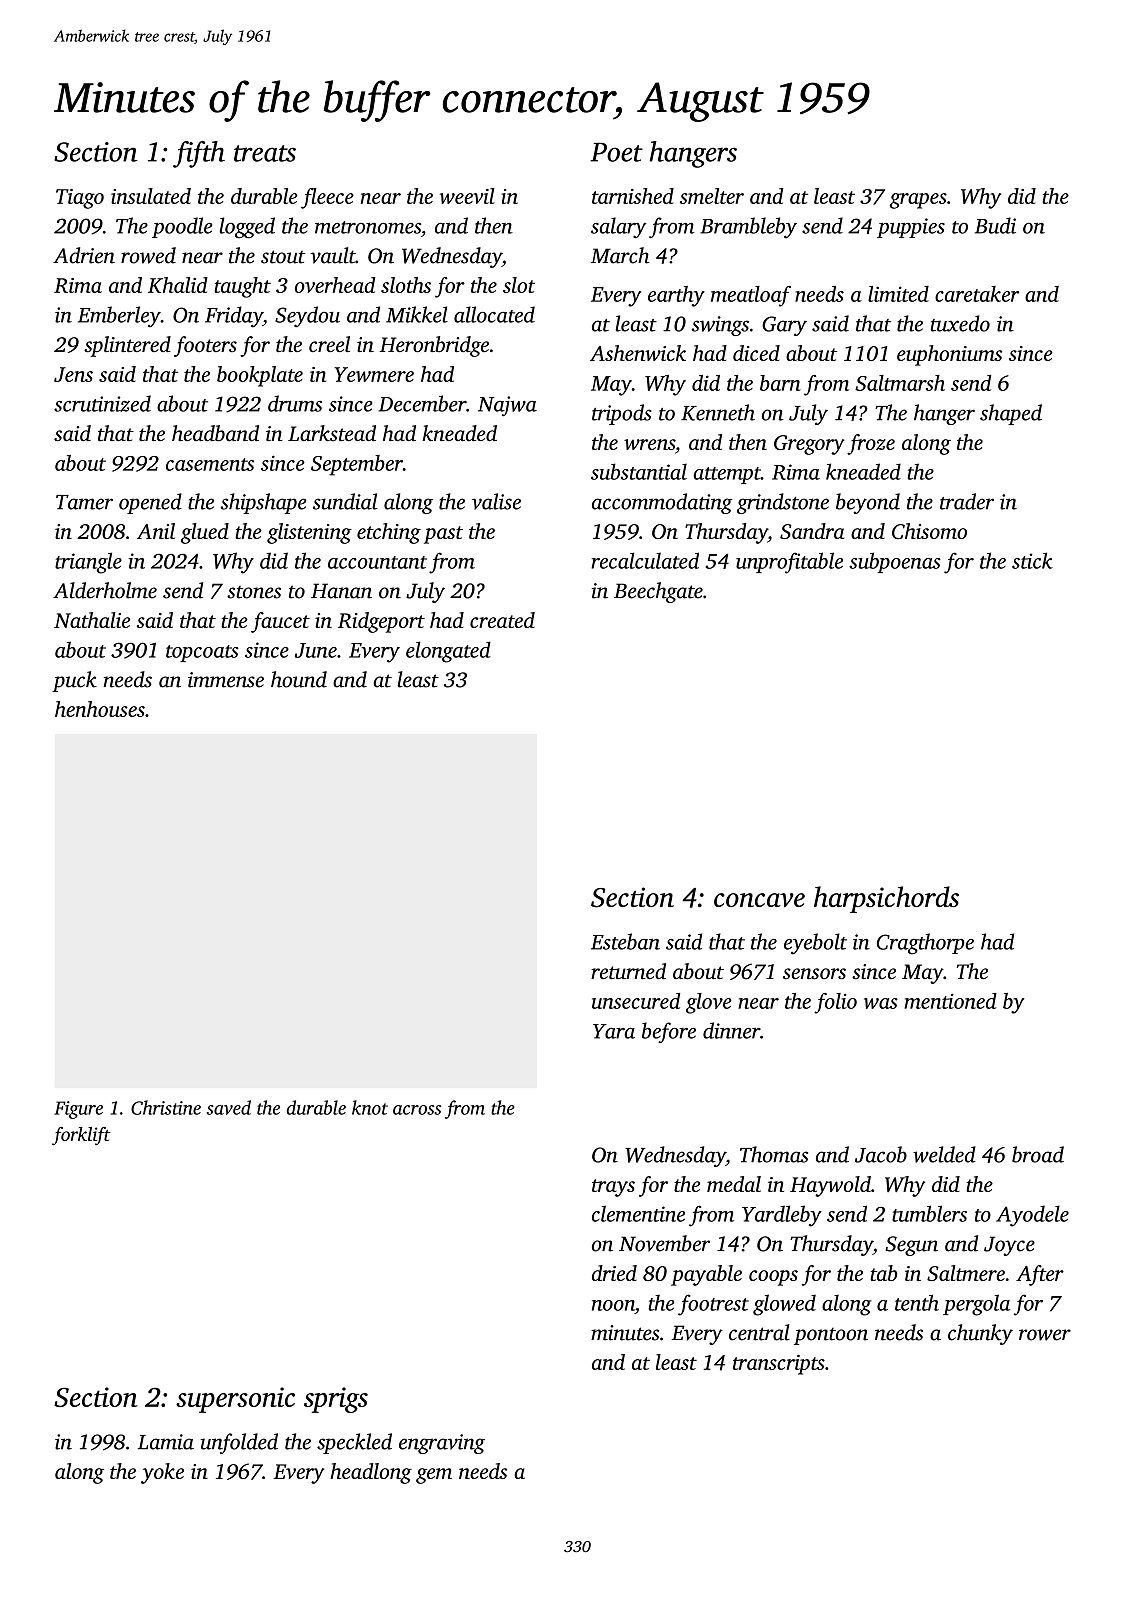 The image size is (1128, 1603). What do you see at coordinates (900, 383) in the screenshot?
I see `Saltmarsh` at bounding box center [900, 383].
